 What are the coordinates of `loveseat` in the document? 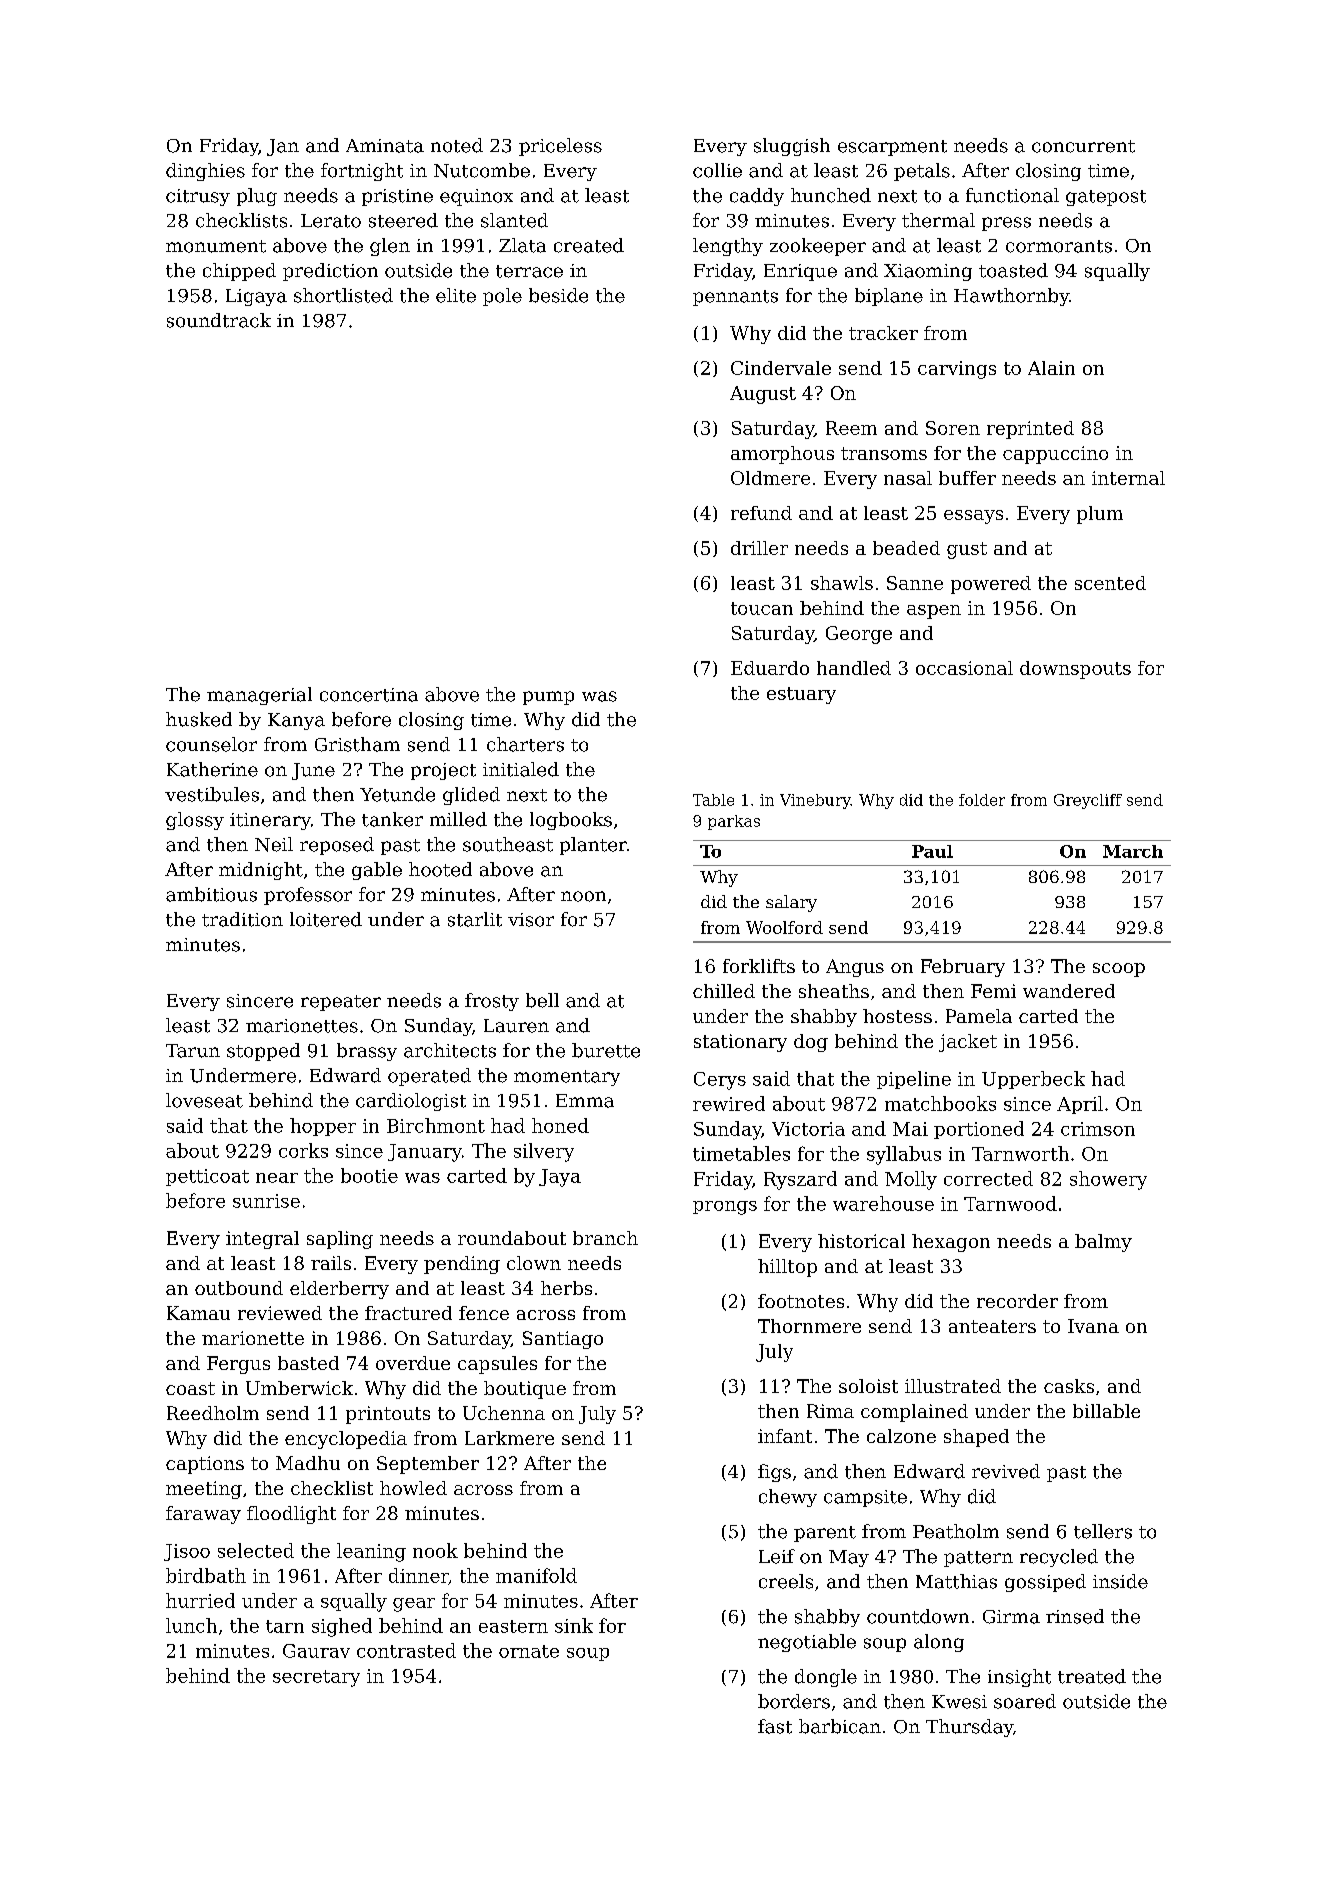 It's located at (204, 1100).
